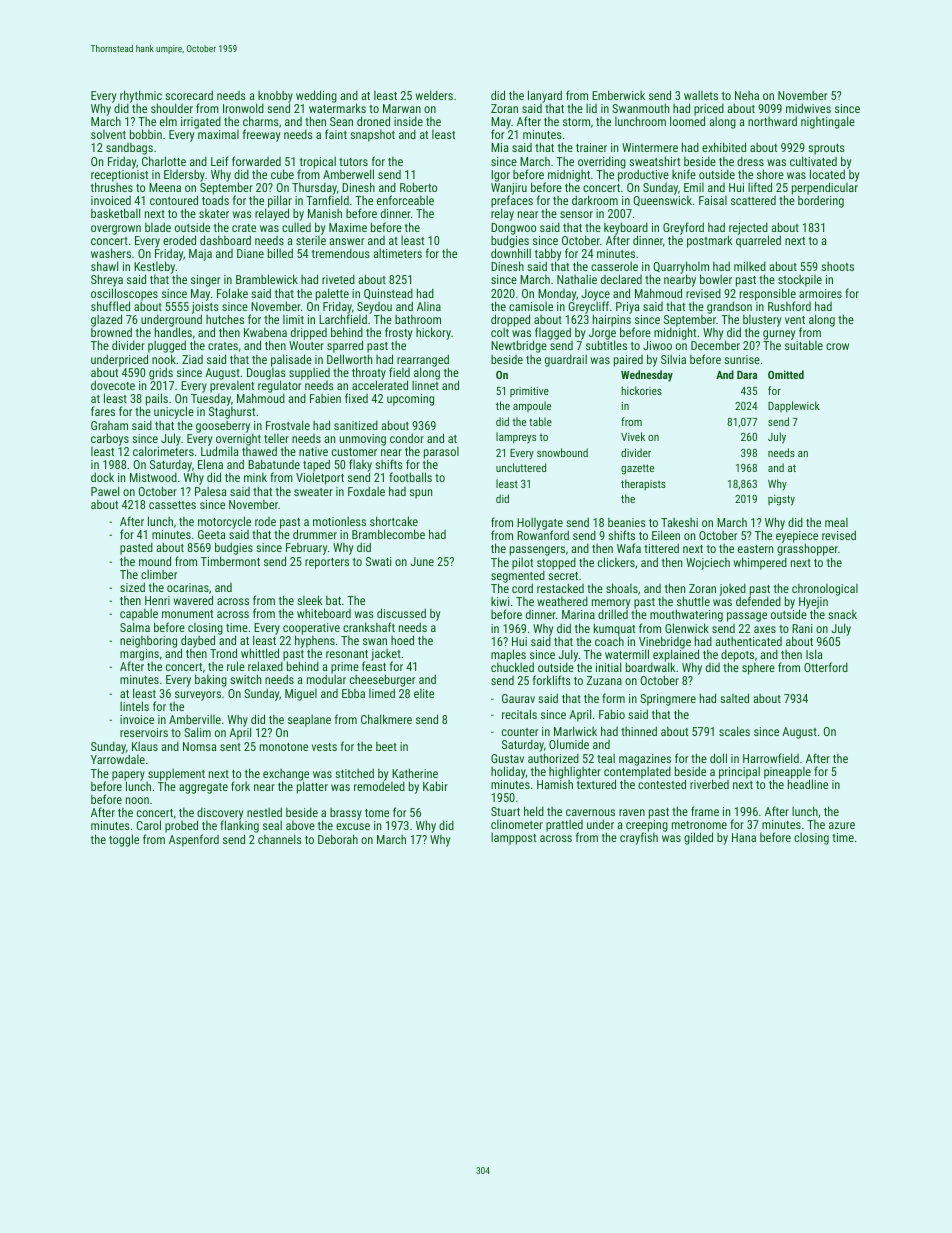 This page has height=1233, width=952. I want to click on wallets, so click(701, 95).
